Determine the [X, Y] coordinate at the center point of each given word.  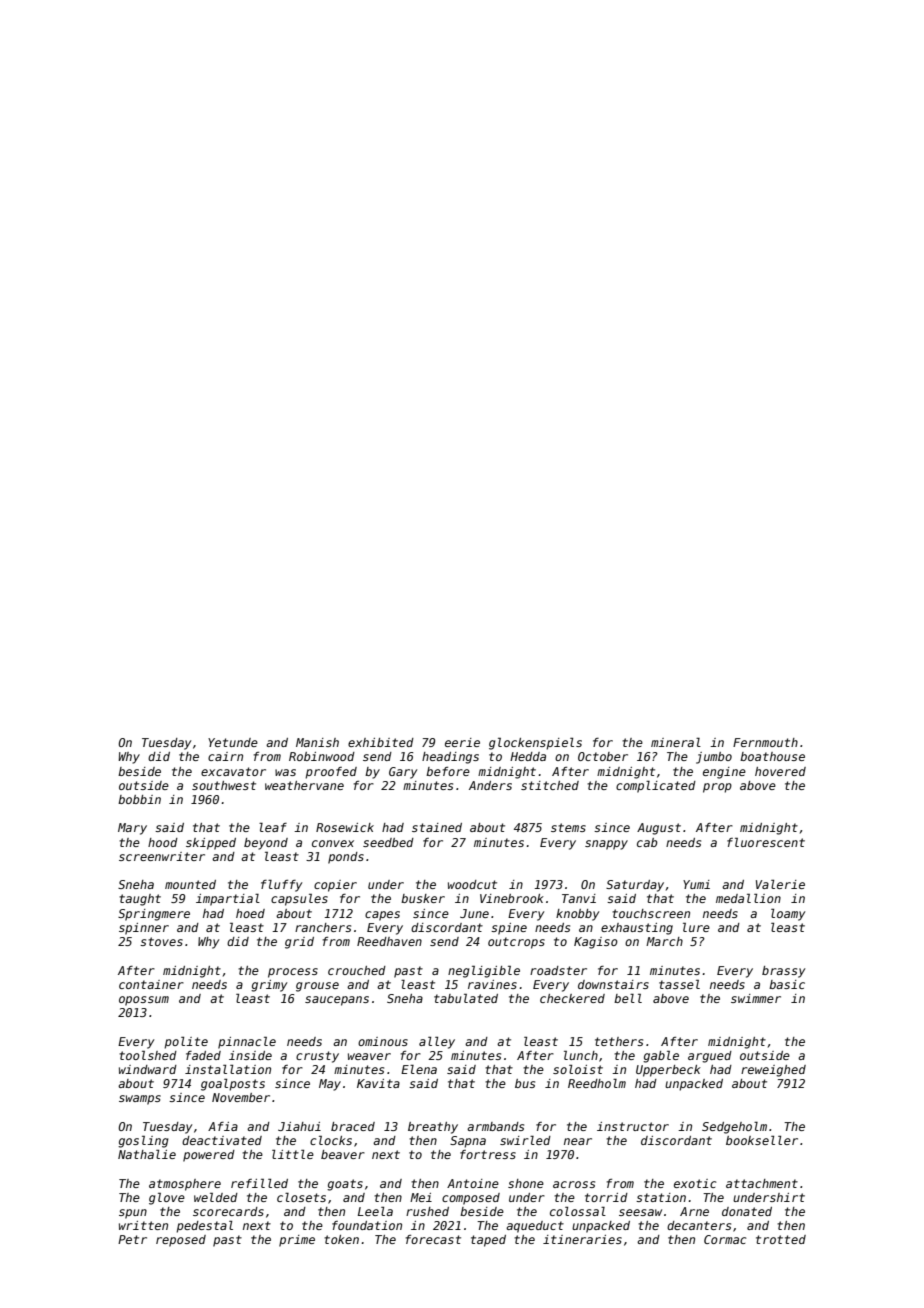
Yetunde [233, 742]
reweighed [773, 1071]
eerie [462, 742]
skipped [211, 844]
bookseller [762, 1140]
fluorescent [766, 842]
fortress [488, 1154]
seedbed [388, 842]
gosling [143, 1141]
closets [301, 1197]
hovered [780, 771]
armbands [495, 1126]
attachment [762, 1183]
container [151, 984]
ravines [492, 984]
